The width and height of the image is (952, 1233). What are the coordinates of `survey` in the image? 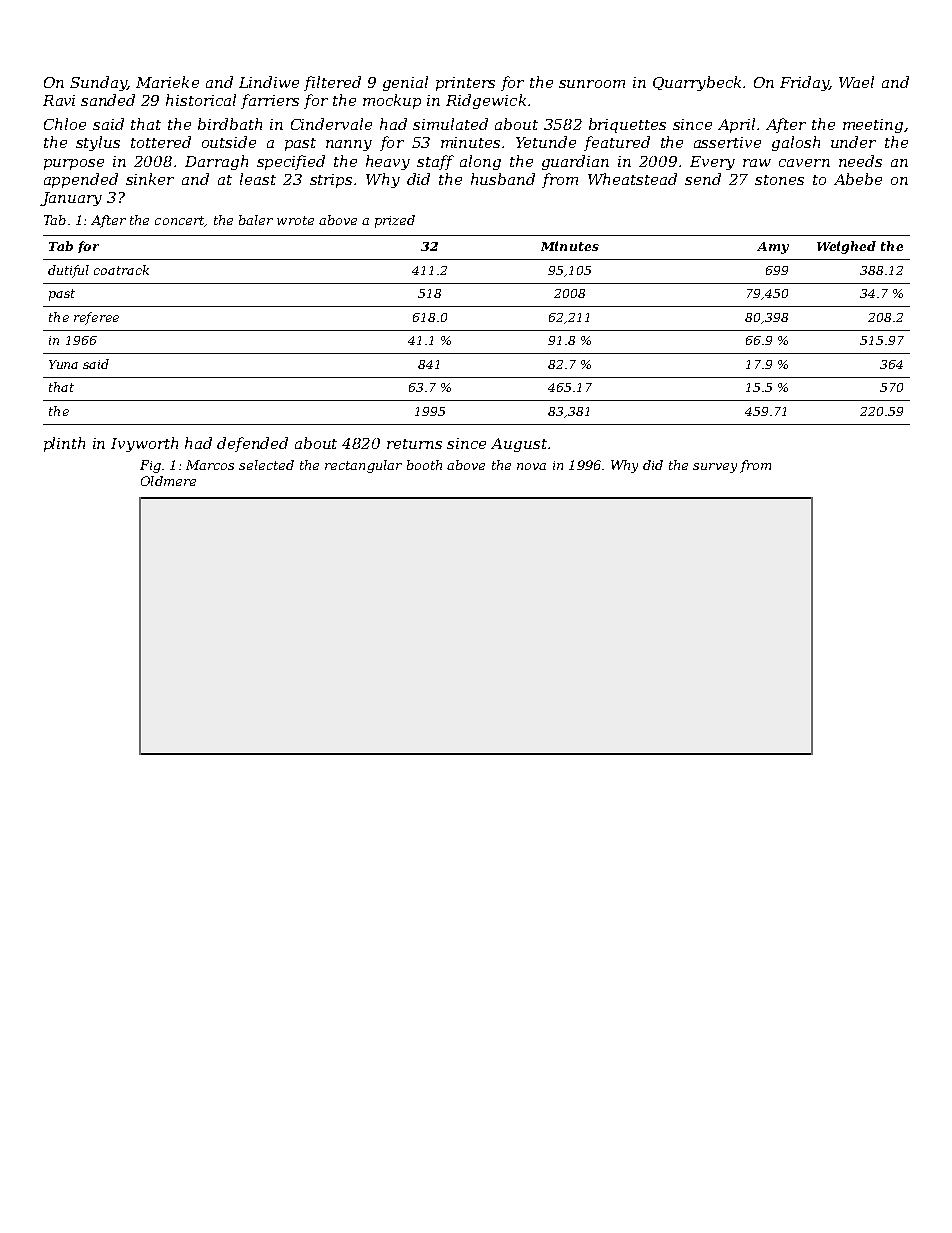 It's located at (715, 468).
